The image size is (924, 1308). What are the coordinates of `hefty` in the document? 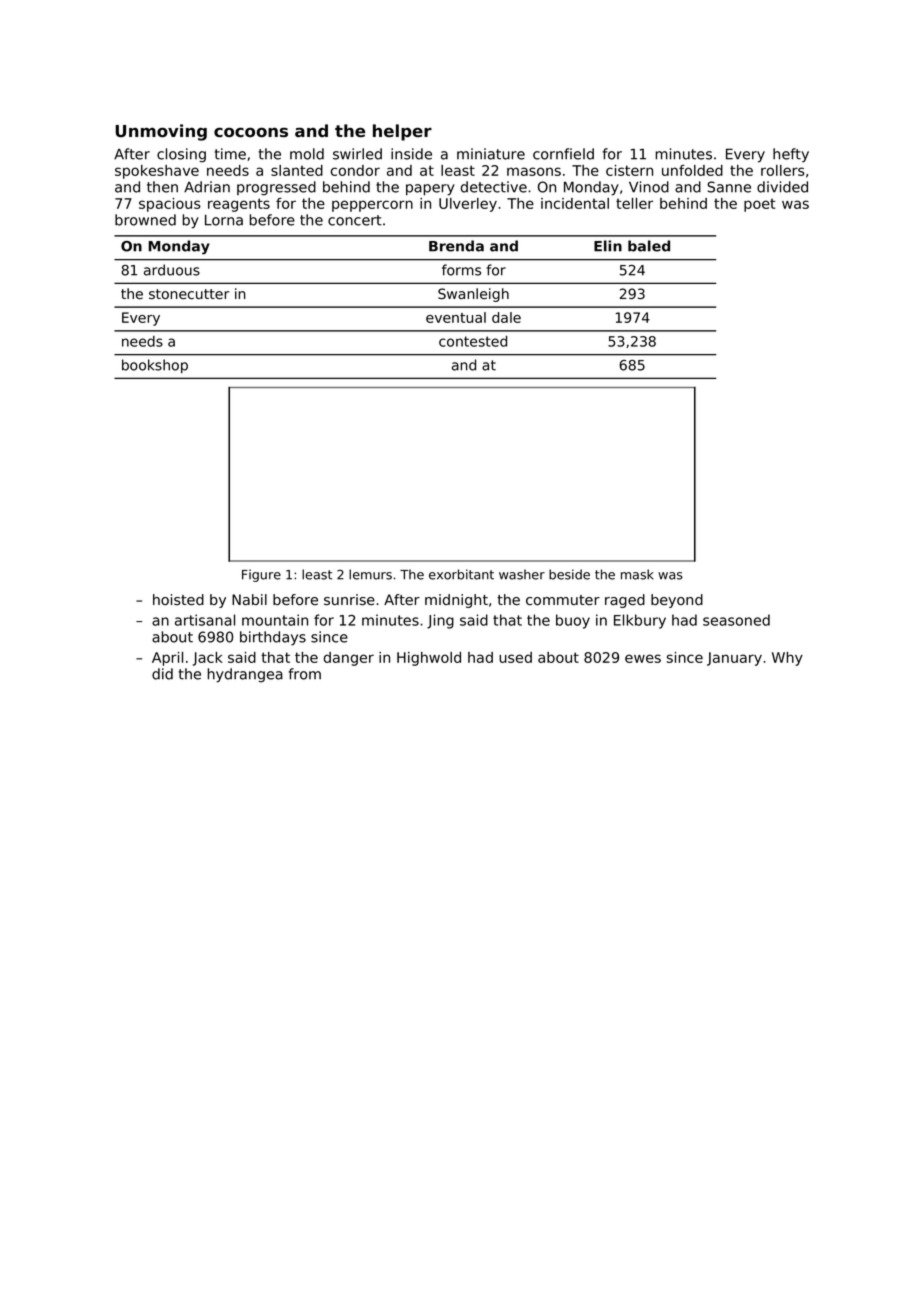 It's located at (791, 155).
